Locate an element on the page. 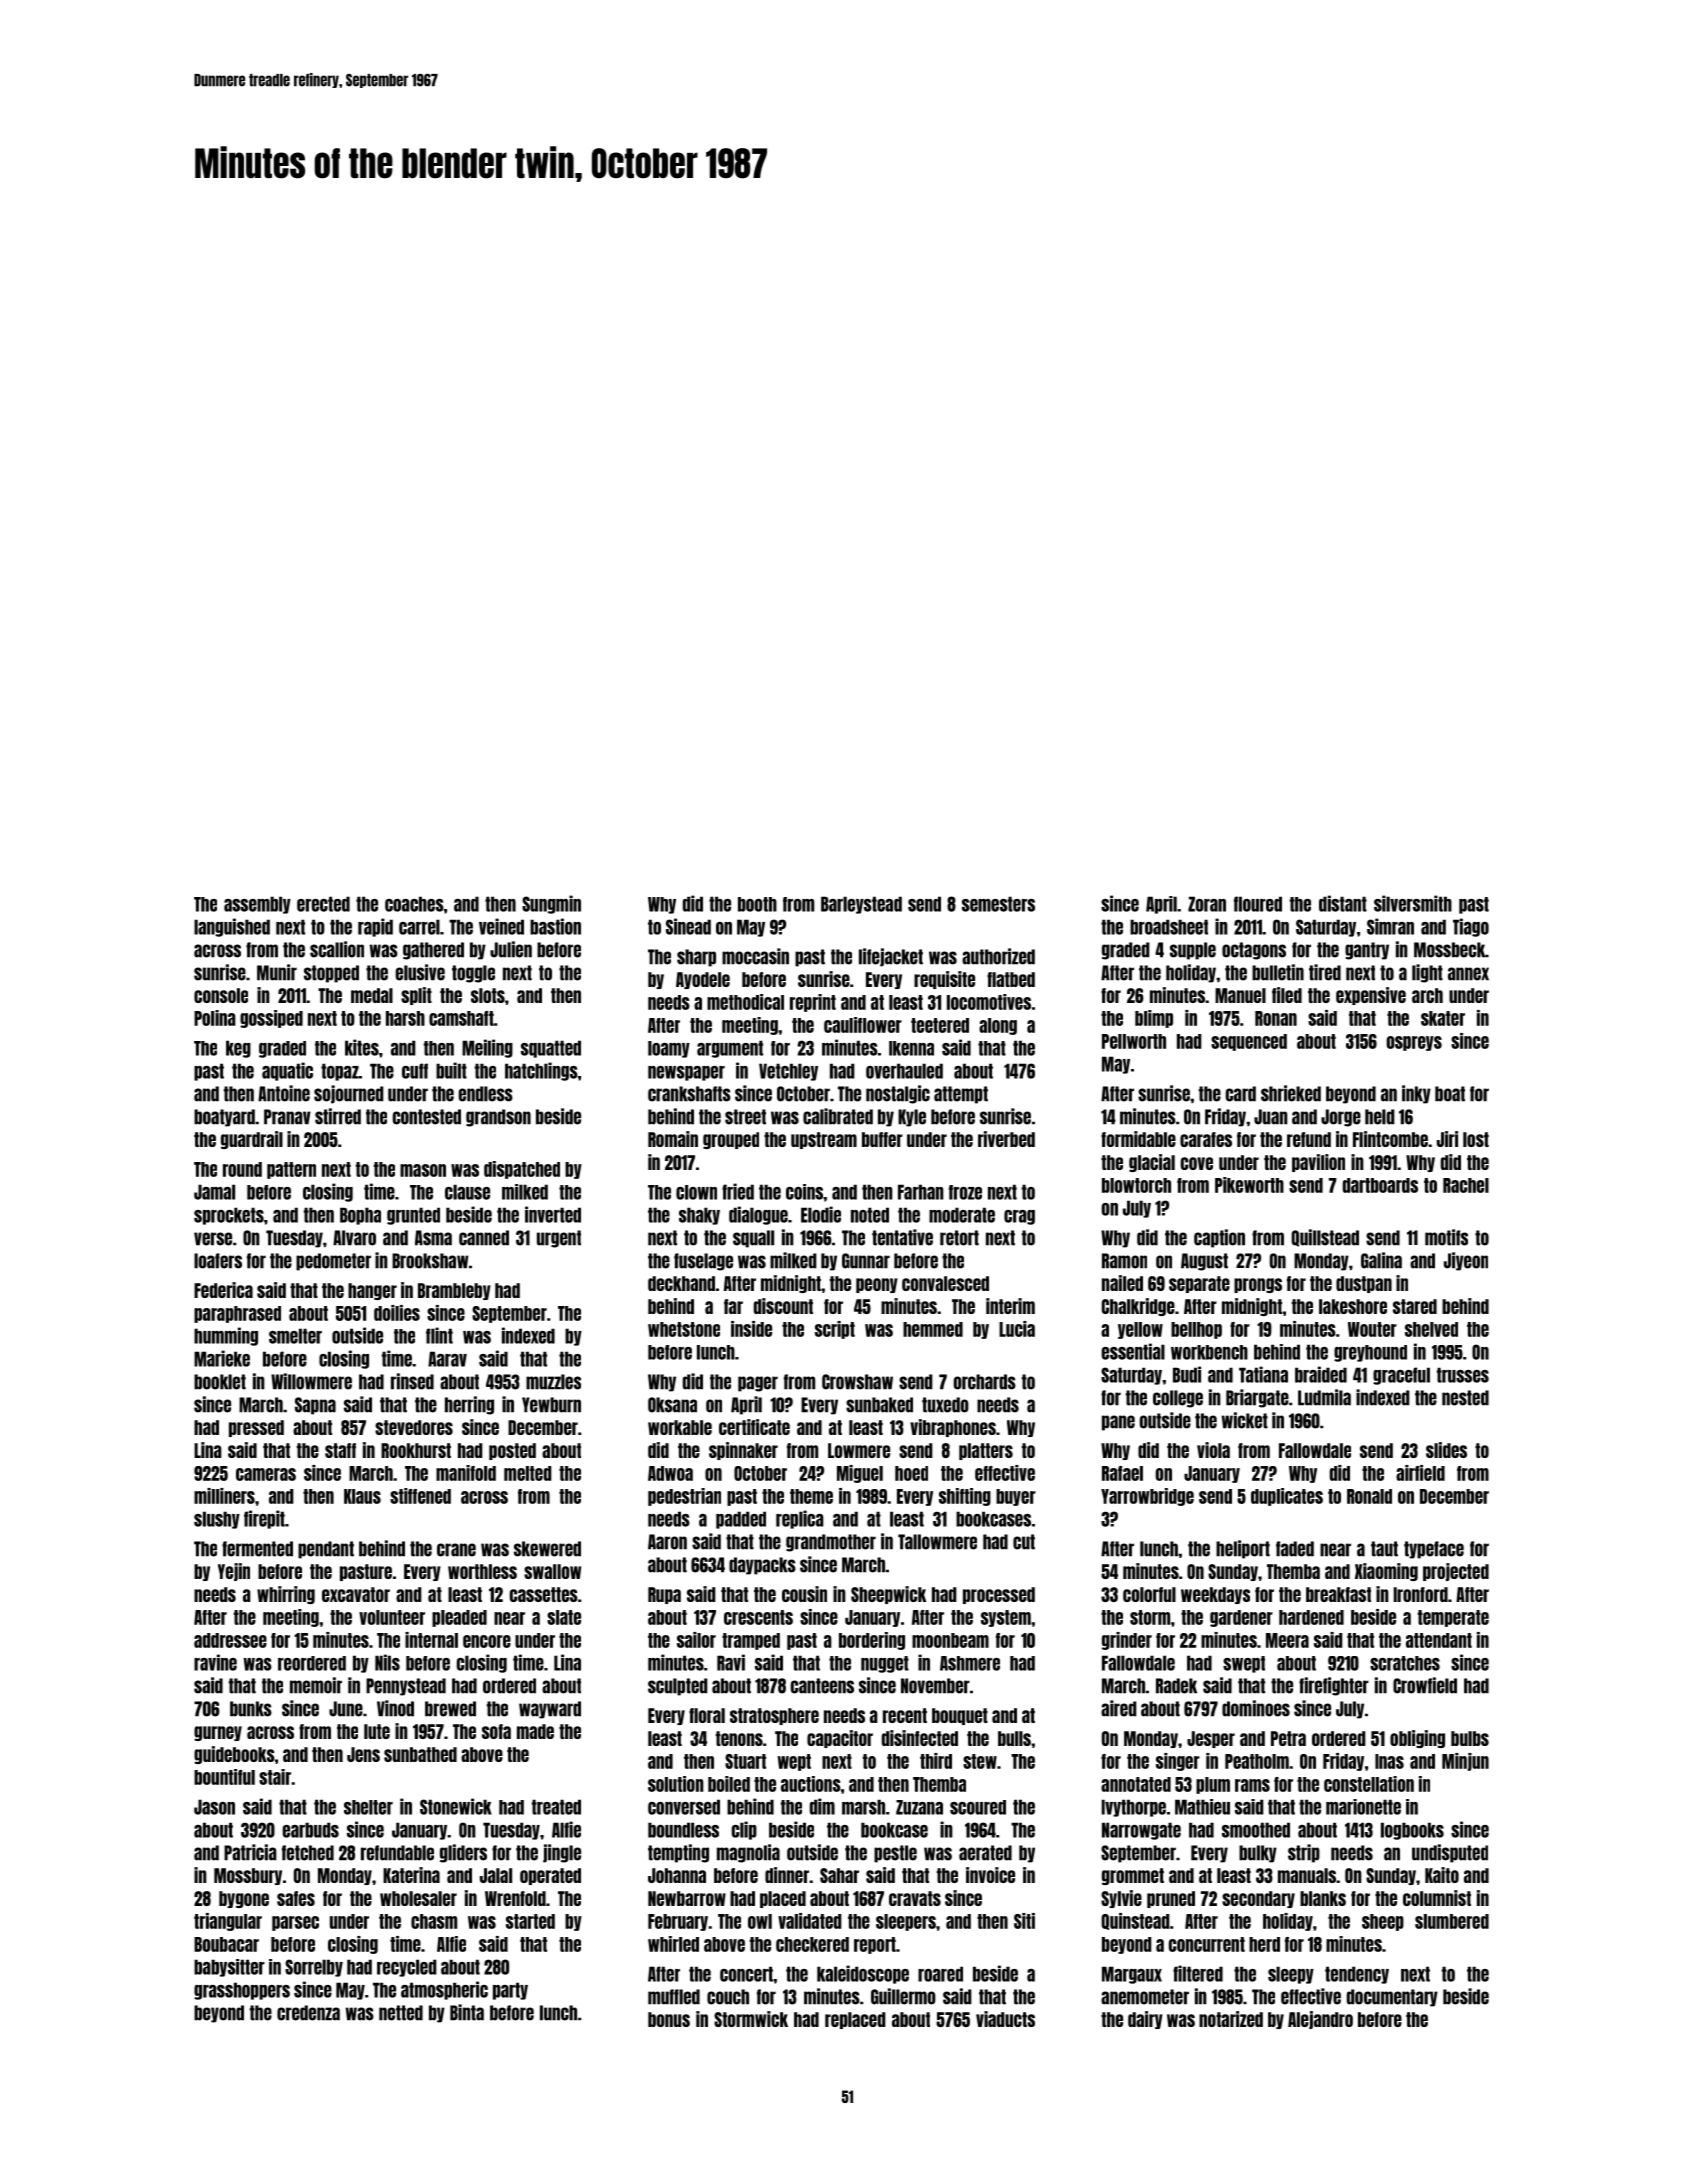 The height and width of the page is (2178, 1683). distant is located at coordinates (1343, 903).
